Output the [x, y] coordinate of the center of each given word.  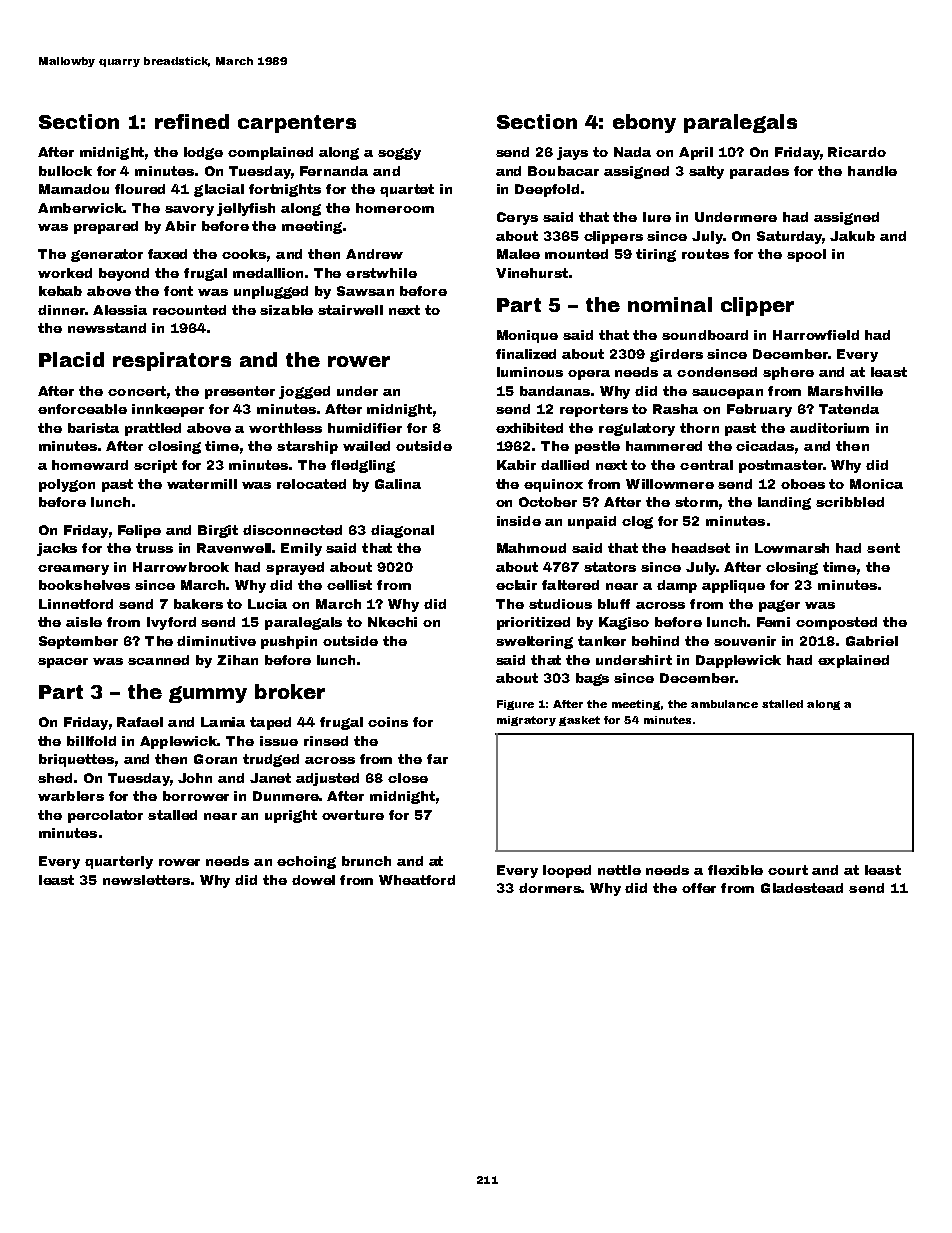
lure [657, 217]
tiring [656, 255]
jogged [304, 392]
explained [853, 661]
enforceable [82, 409]
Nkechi [392, 622]
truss [154, 548]
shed [55, 778]
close [408, 778]
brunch [366, 861]
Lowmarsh [792, 548]
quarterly [119, 862]
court [788, 870]
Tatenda [849, 409]
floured [140, 189]
